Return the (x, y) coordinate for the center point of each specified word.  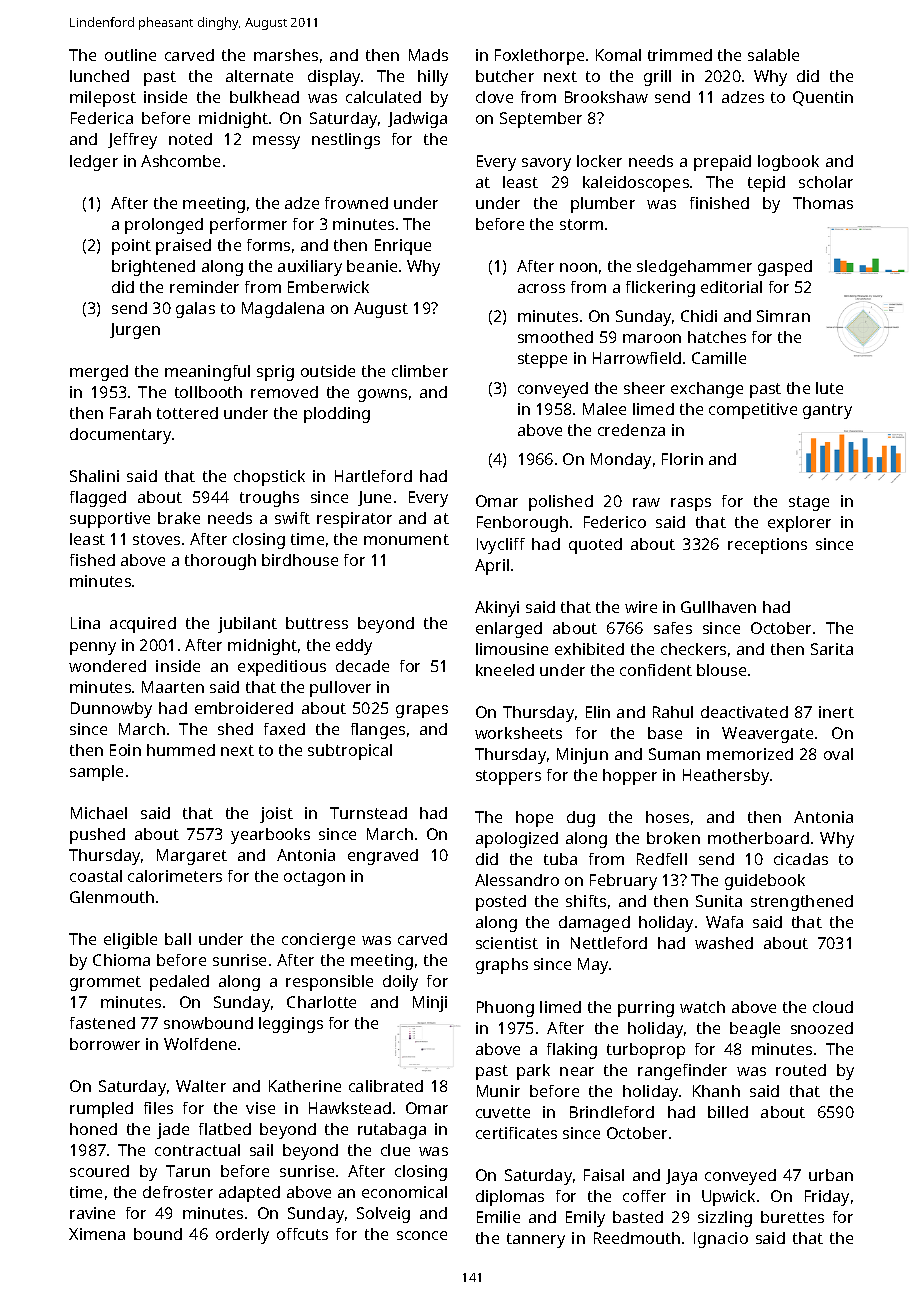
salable (773, 55)
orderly (242, 1236)
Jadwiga (417, 120)
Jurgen (135, 331)
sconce (422, 1235)
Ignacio (721, 1240)
